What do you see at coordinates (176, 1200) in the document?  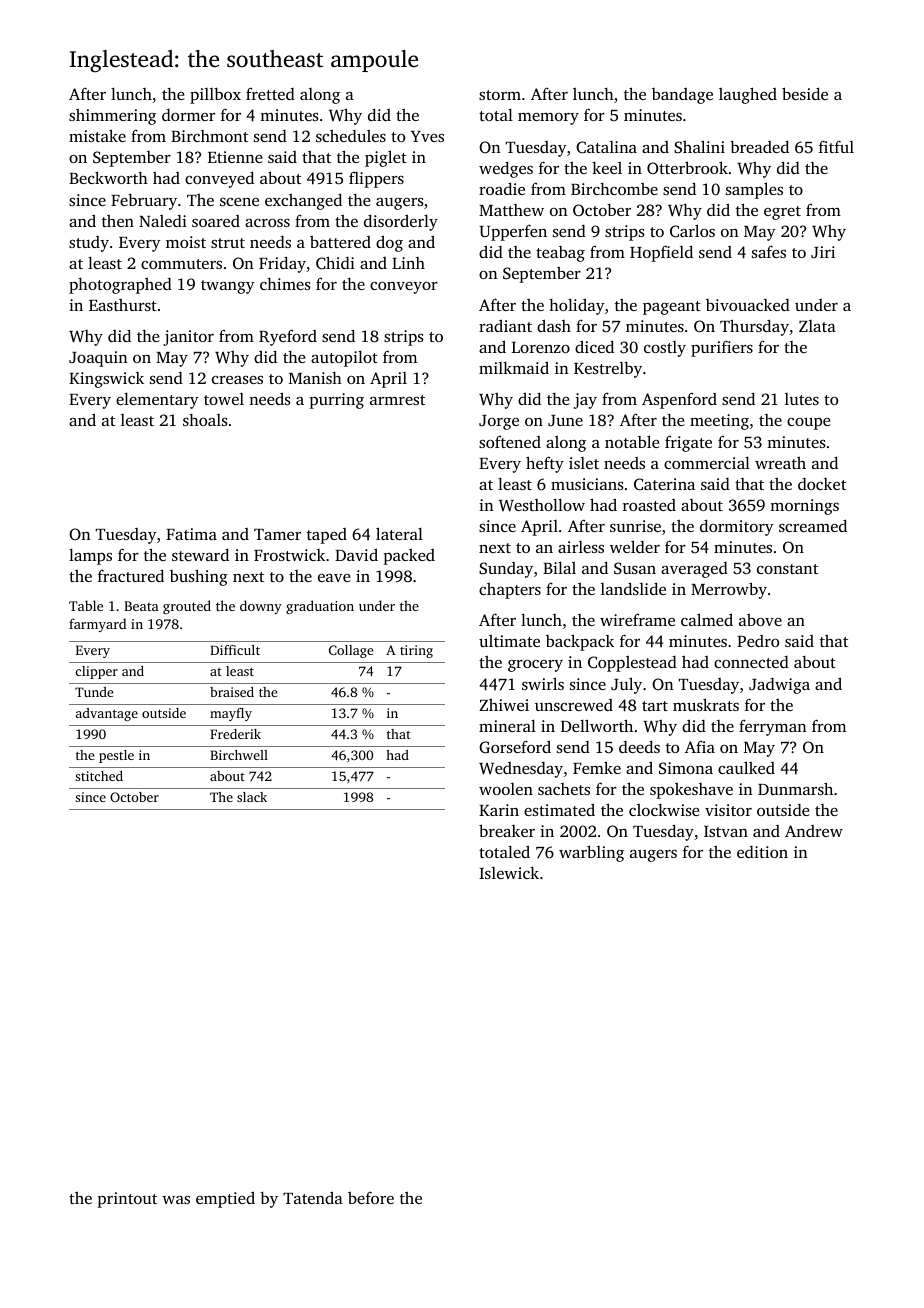 I see `was` at bounding box center [176, 1200].
